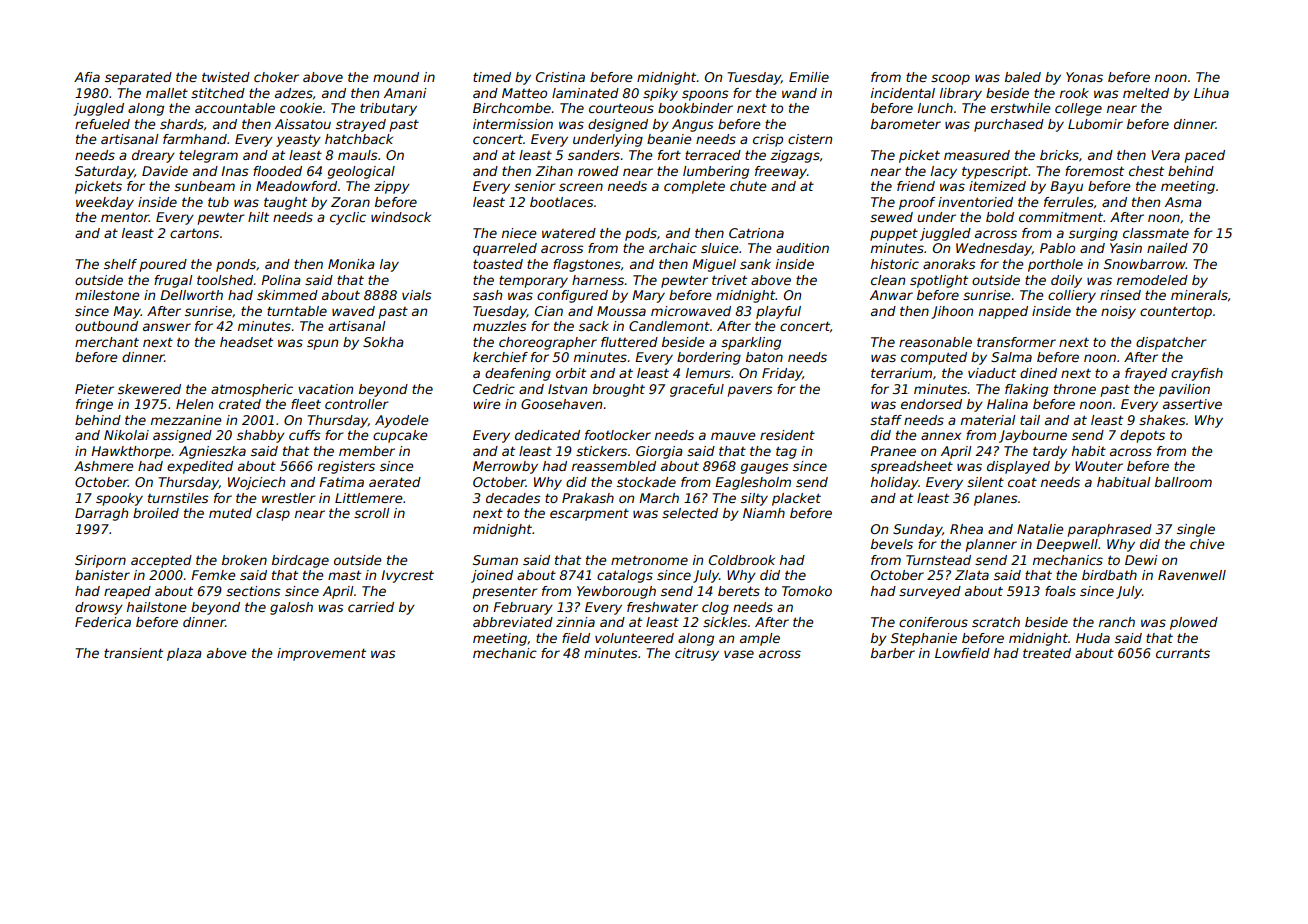  What do you see at coordinates (276, 77) in the image?
I see `choker` at bounding box center [276, 77].
